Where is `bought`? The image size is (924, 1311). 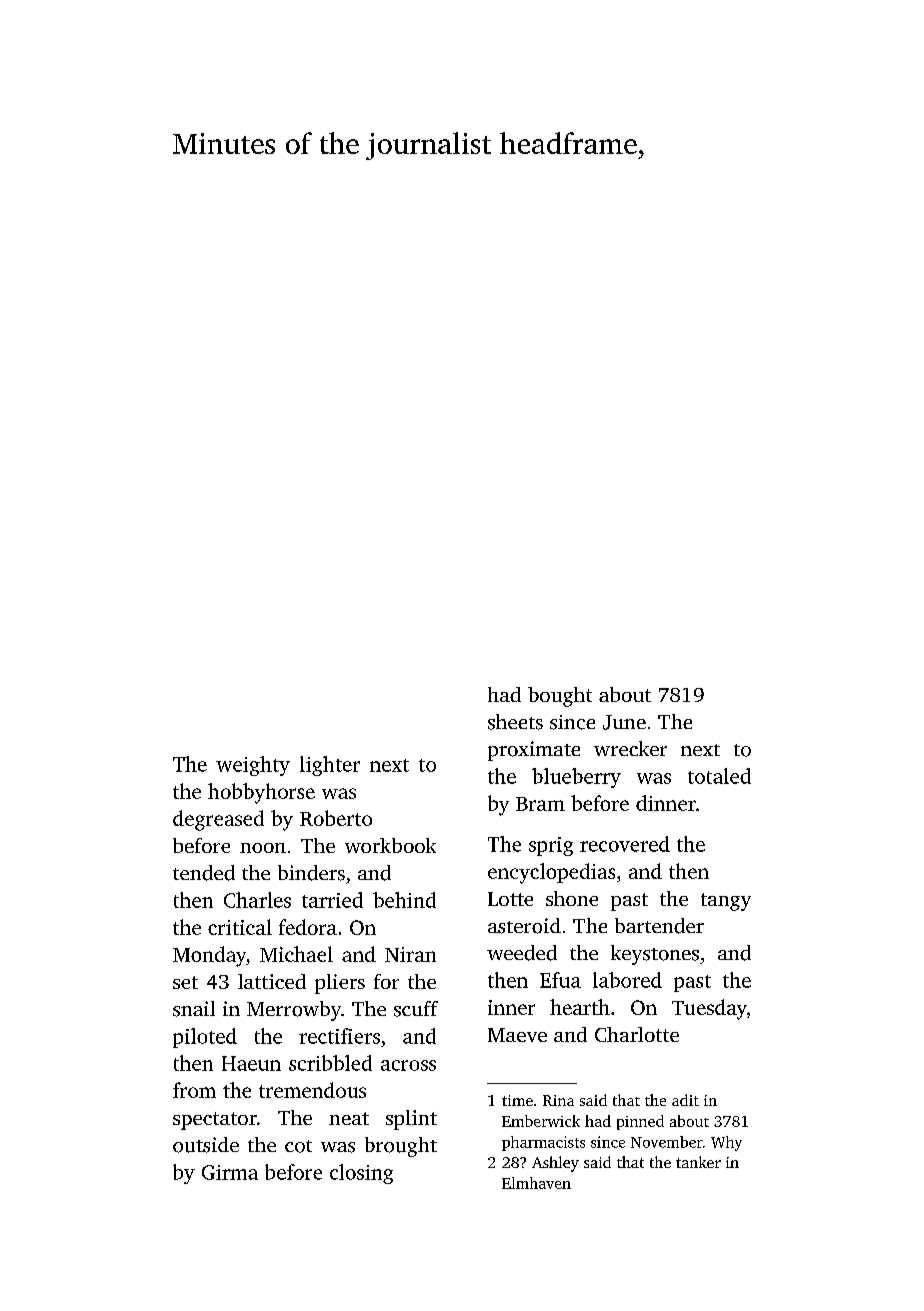
bought is located at coordinates (560, 697).
